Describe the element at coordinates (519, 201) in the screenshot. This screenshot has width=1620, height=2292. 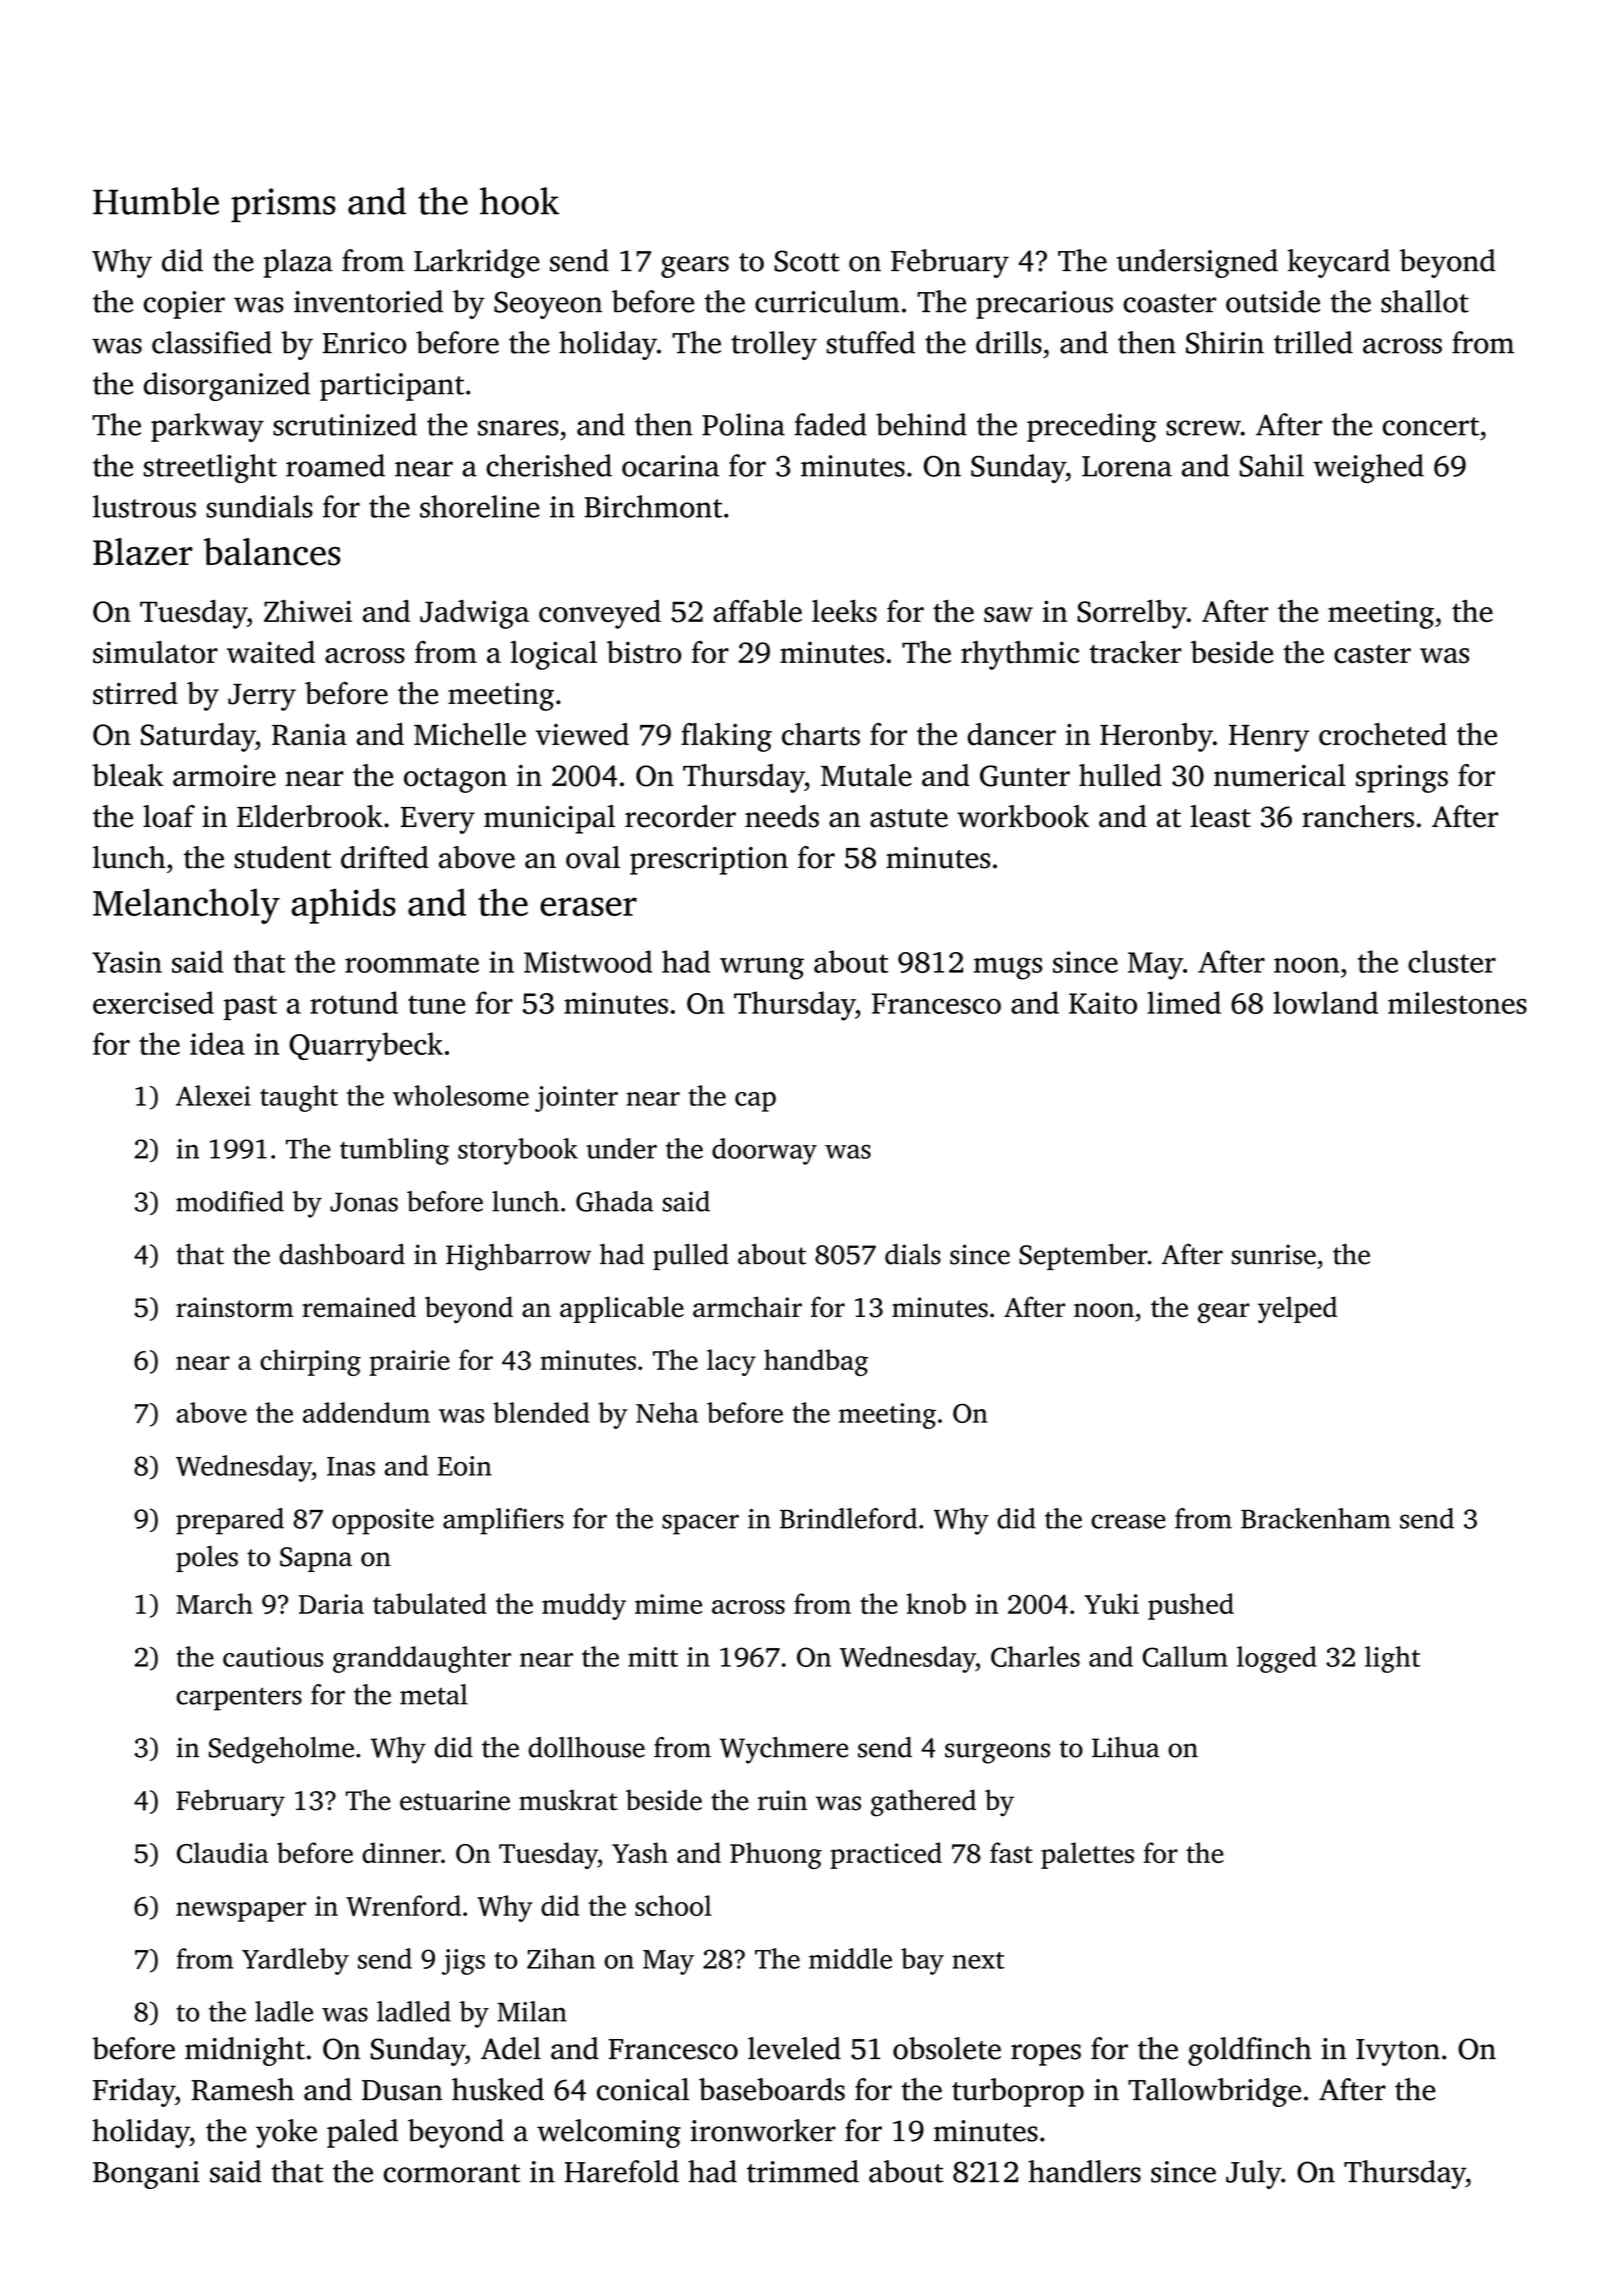
I see `hook` at that location.
